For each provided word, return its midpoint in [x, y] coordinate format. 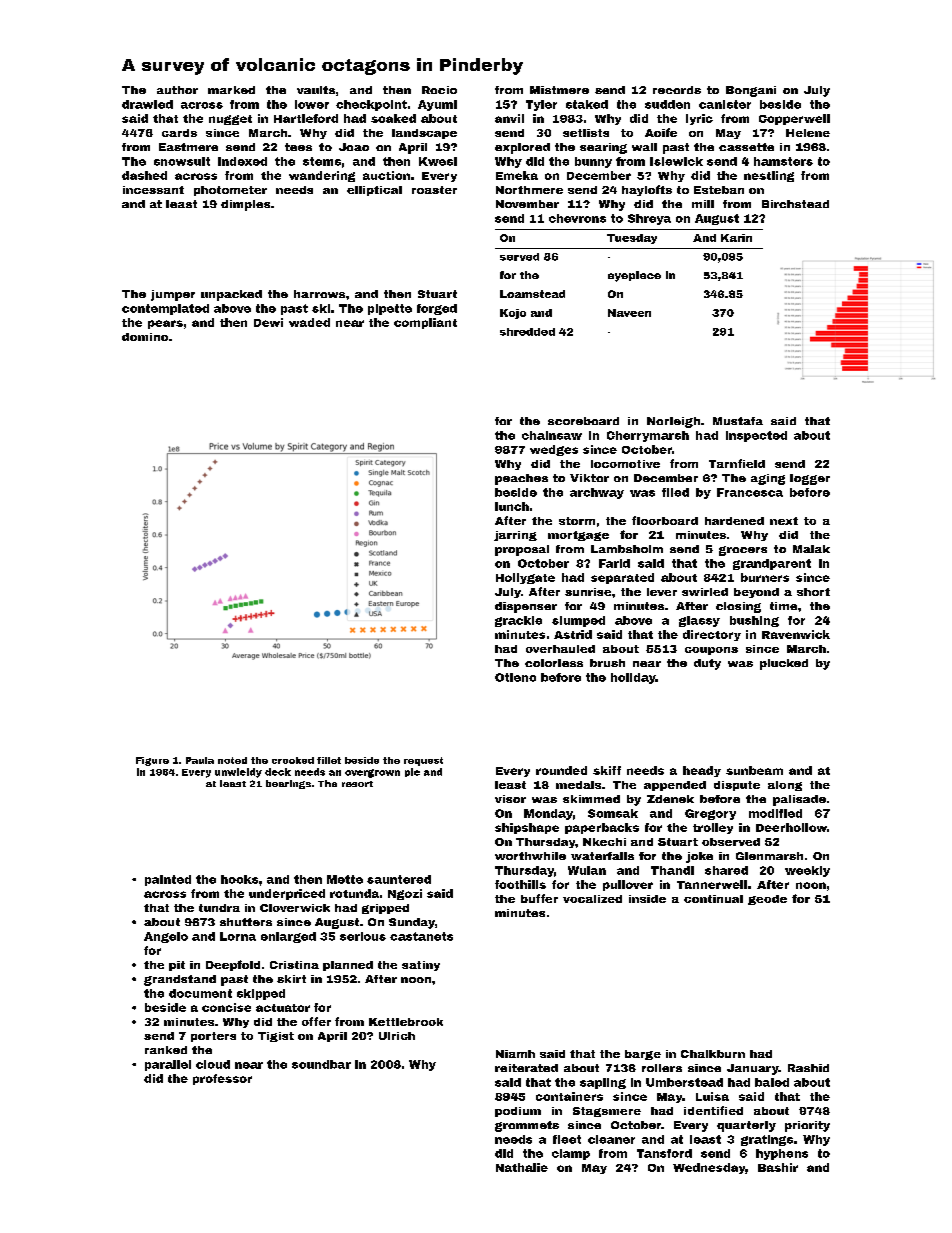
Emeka [517, 175]
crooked [293, 760]
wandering [322, 176]
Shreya [649, 219]
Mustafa [738, 421]
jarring [515, 536]
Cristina [294, 965]
